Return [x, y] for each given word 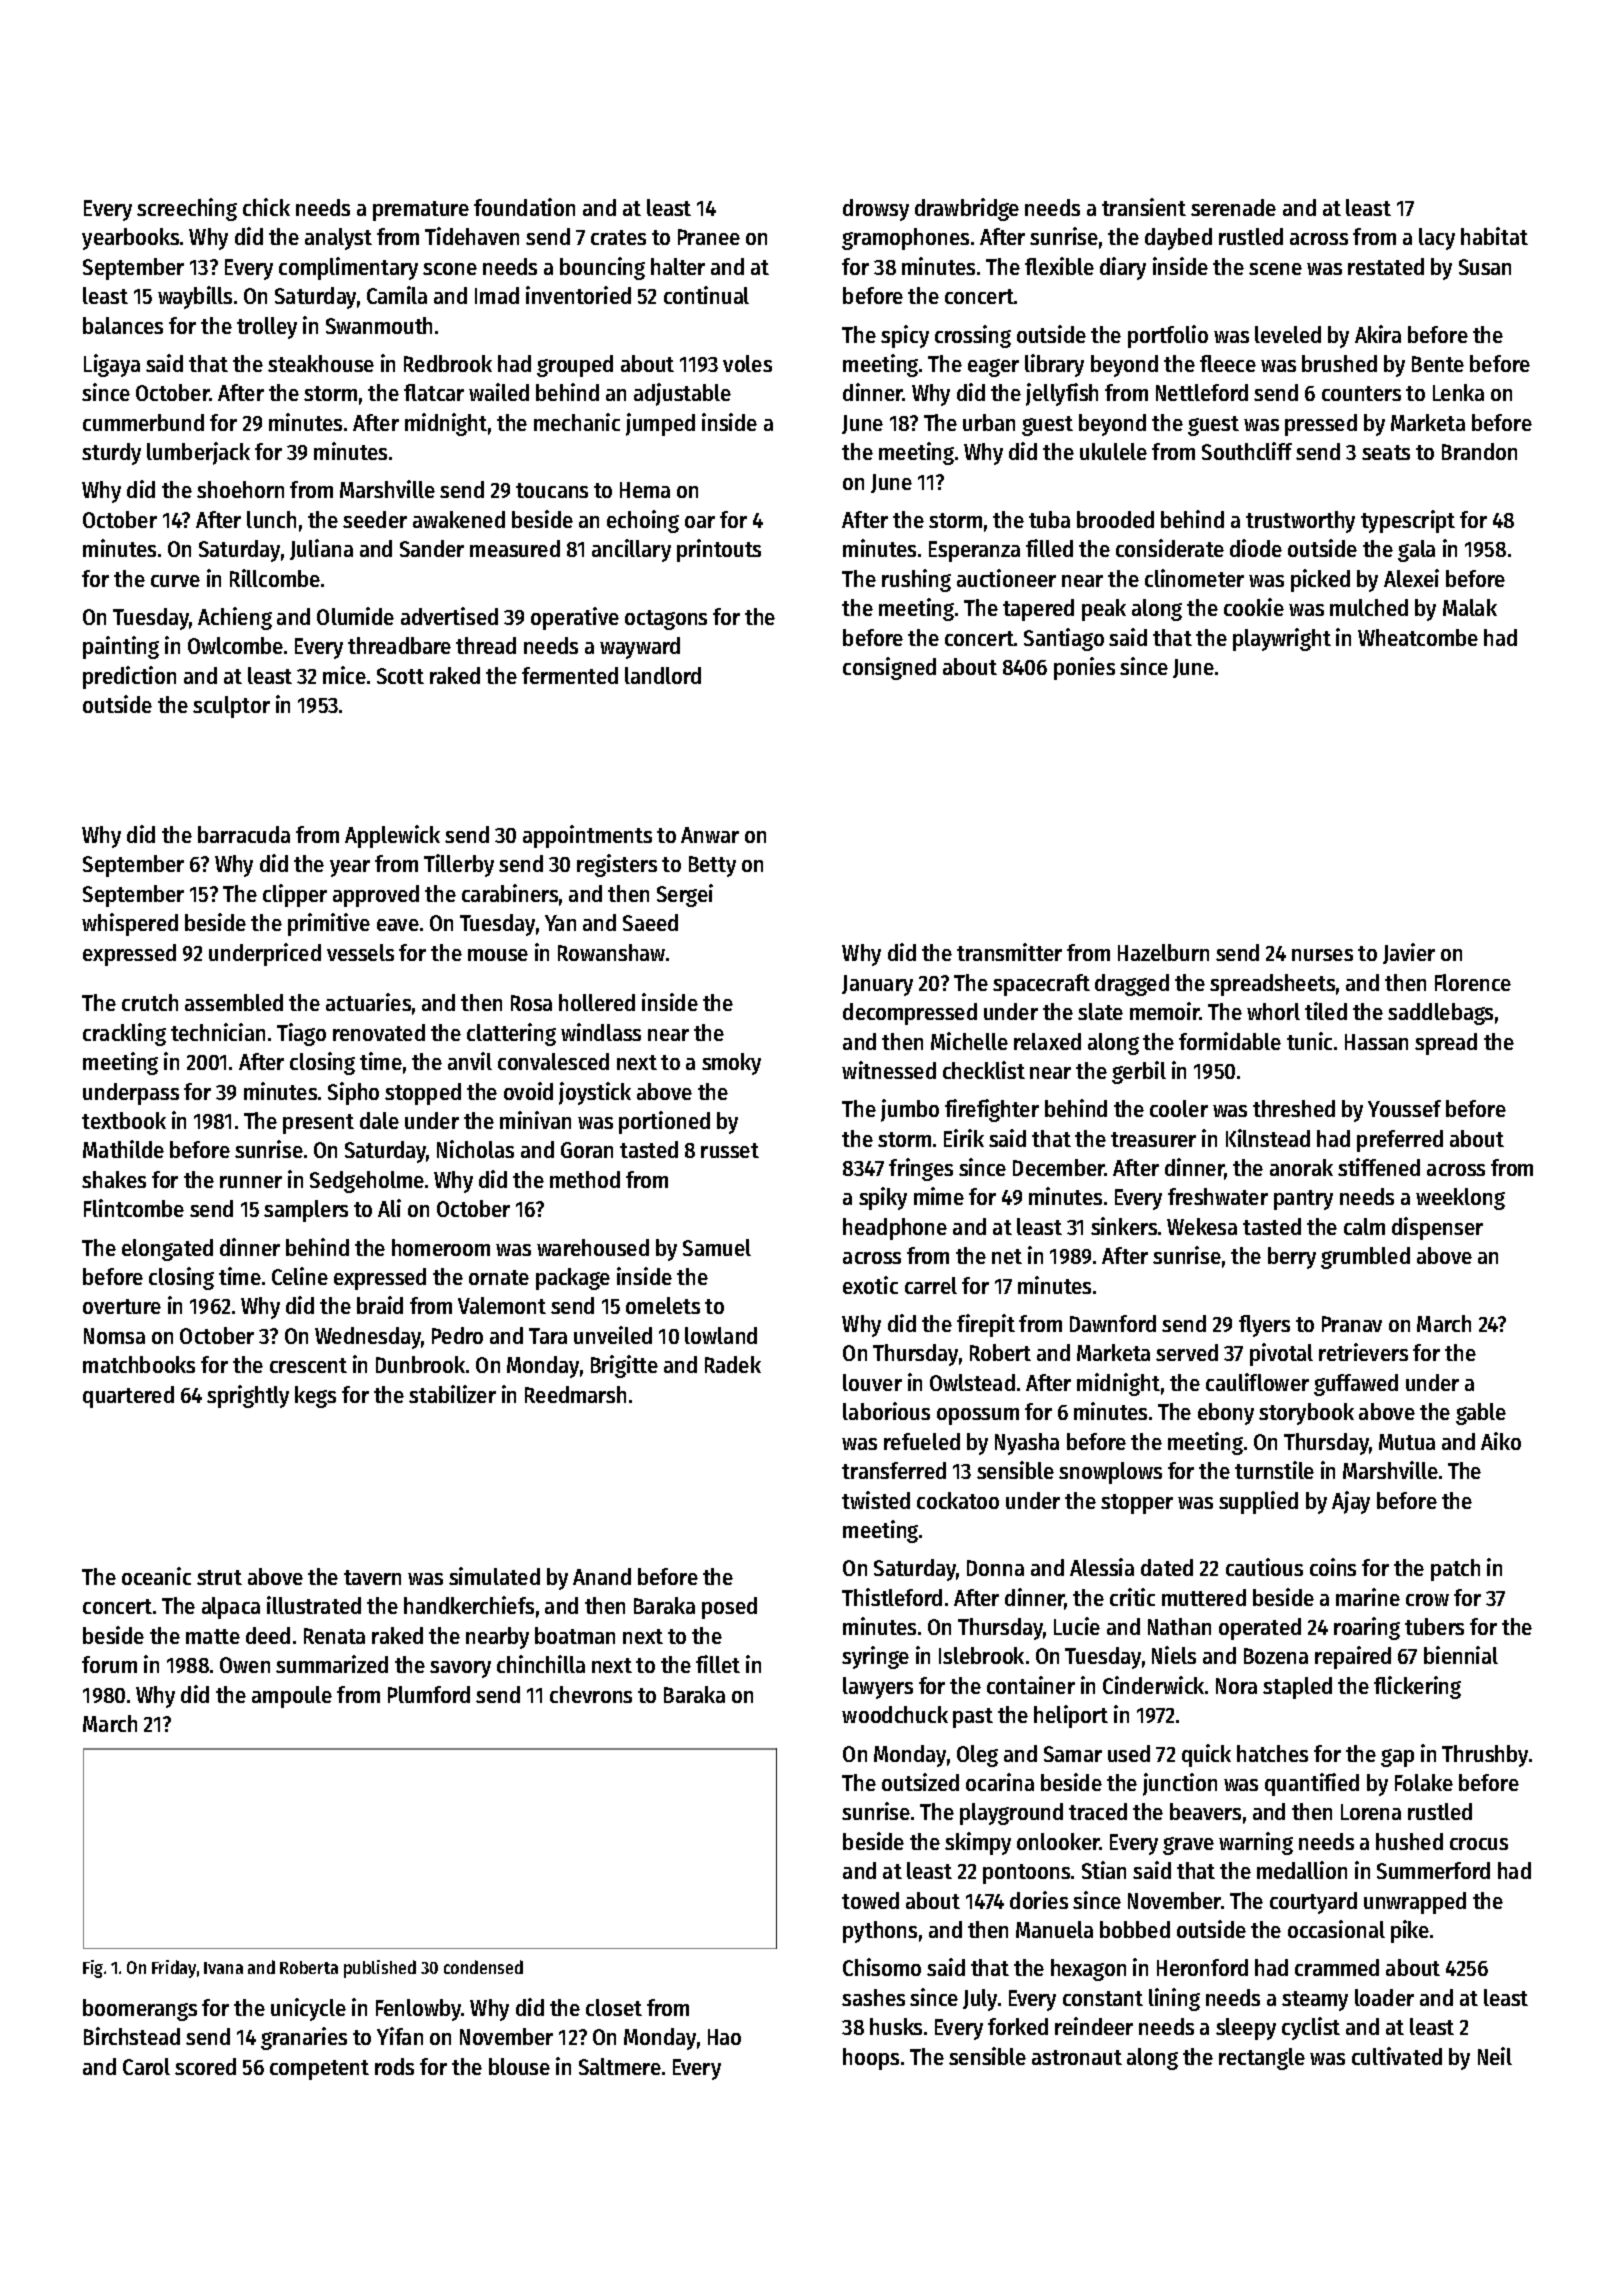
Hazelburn [1163, 952]
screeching [187, 209]
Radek [733, 1364]
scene [1275, 269]
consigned [889, 668]
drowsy [876, 210]
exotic [870, 1285]
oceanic [156, 1576]
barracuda [244, 834]
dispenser [1437, 1228]
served [1187, 1352]
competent [319, 2070]
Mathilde [123, 1149]
